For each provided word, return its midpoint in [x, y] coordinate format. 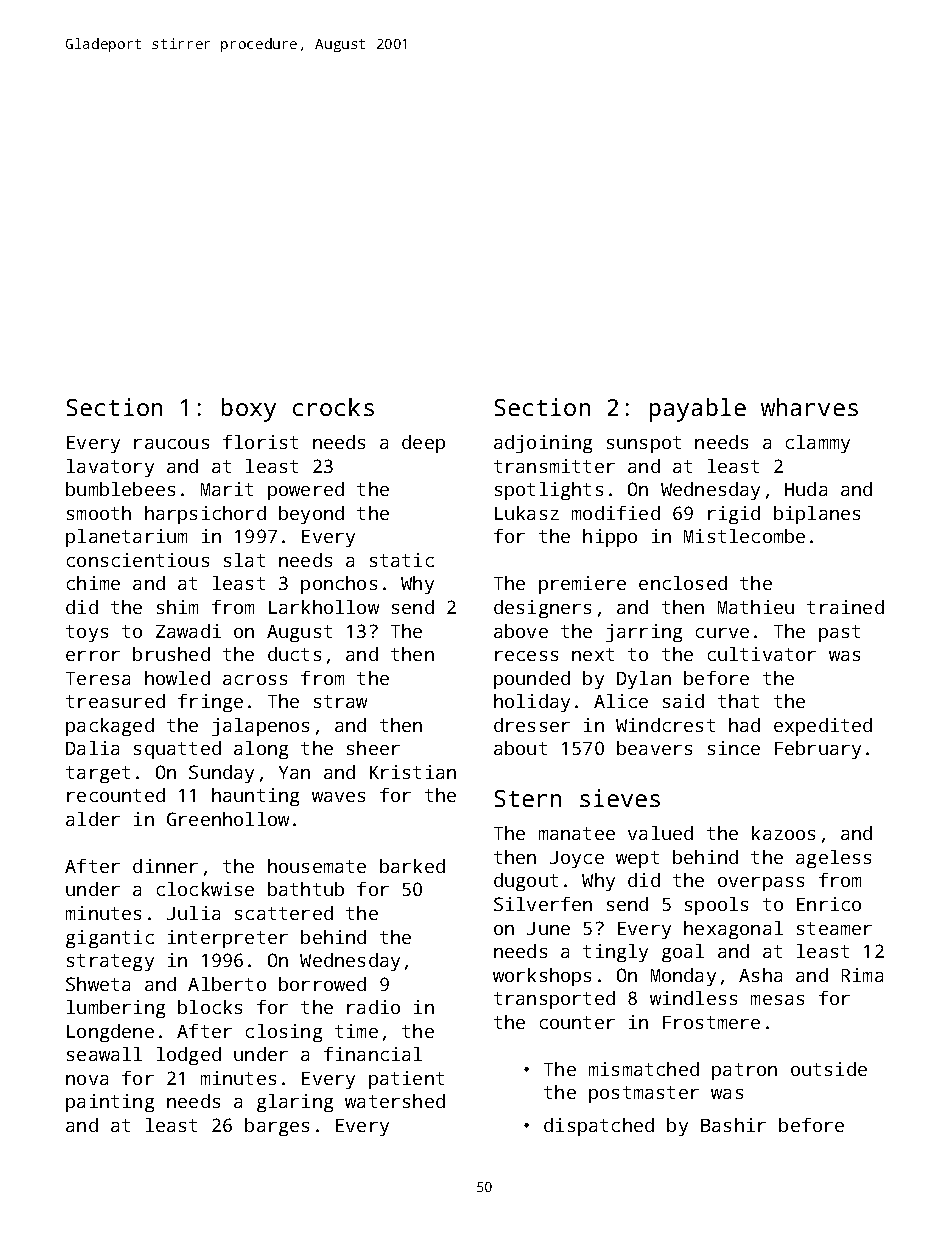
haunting [255, 797]
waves [338, 797]
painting [110, 1103]
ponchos [339, 585]
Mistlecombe [744, 536]
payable [698, 410]
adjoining [543, 444]
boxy [249, 410]
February [818, 750]
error [93, 656]
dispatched [599, 1127]
